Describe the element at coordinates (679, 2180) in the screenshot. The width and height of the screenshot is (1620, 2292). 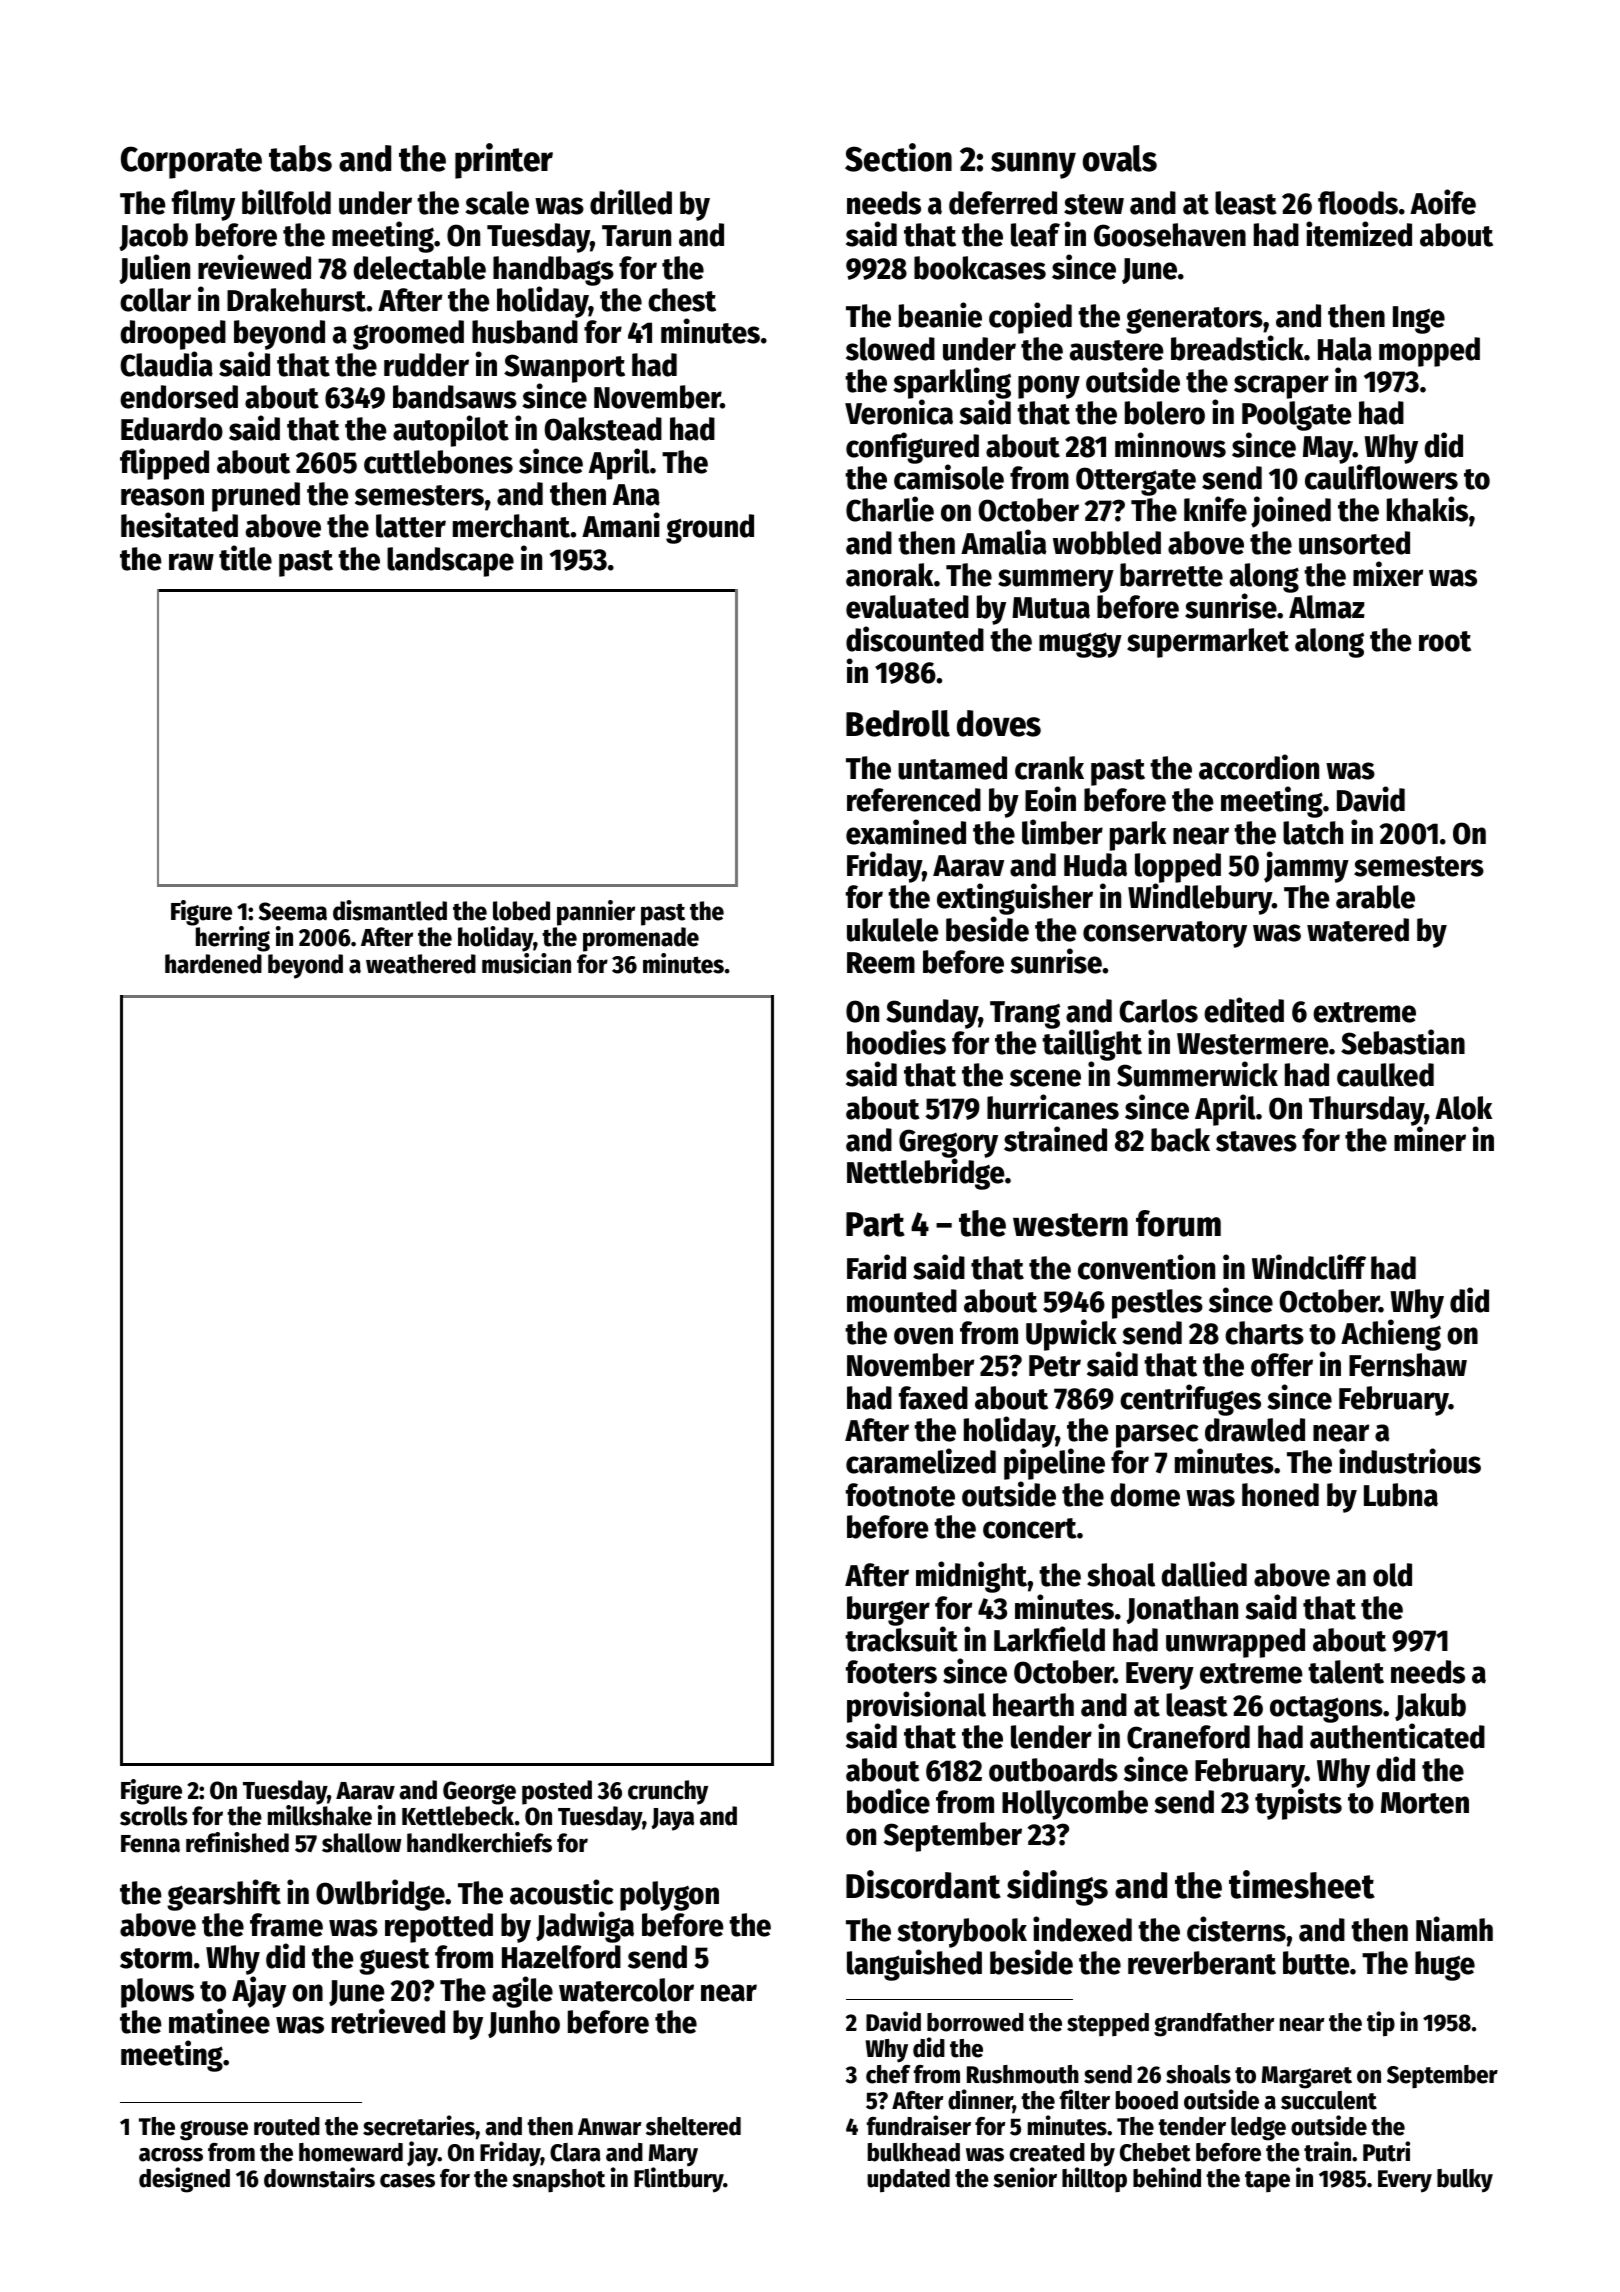
I see `Flintbury` at that location.
